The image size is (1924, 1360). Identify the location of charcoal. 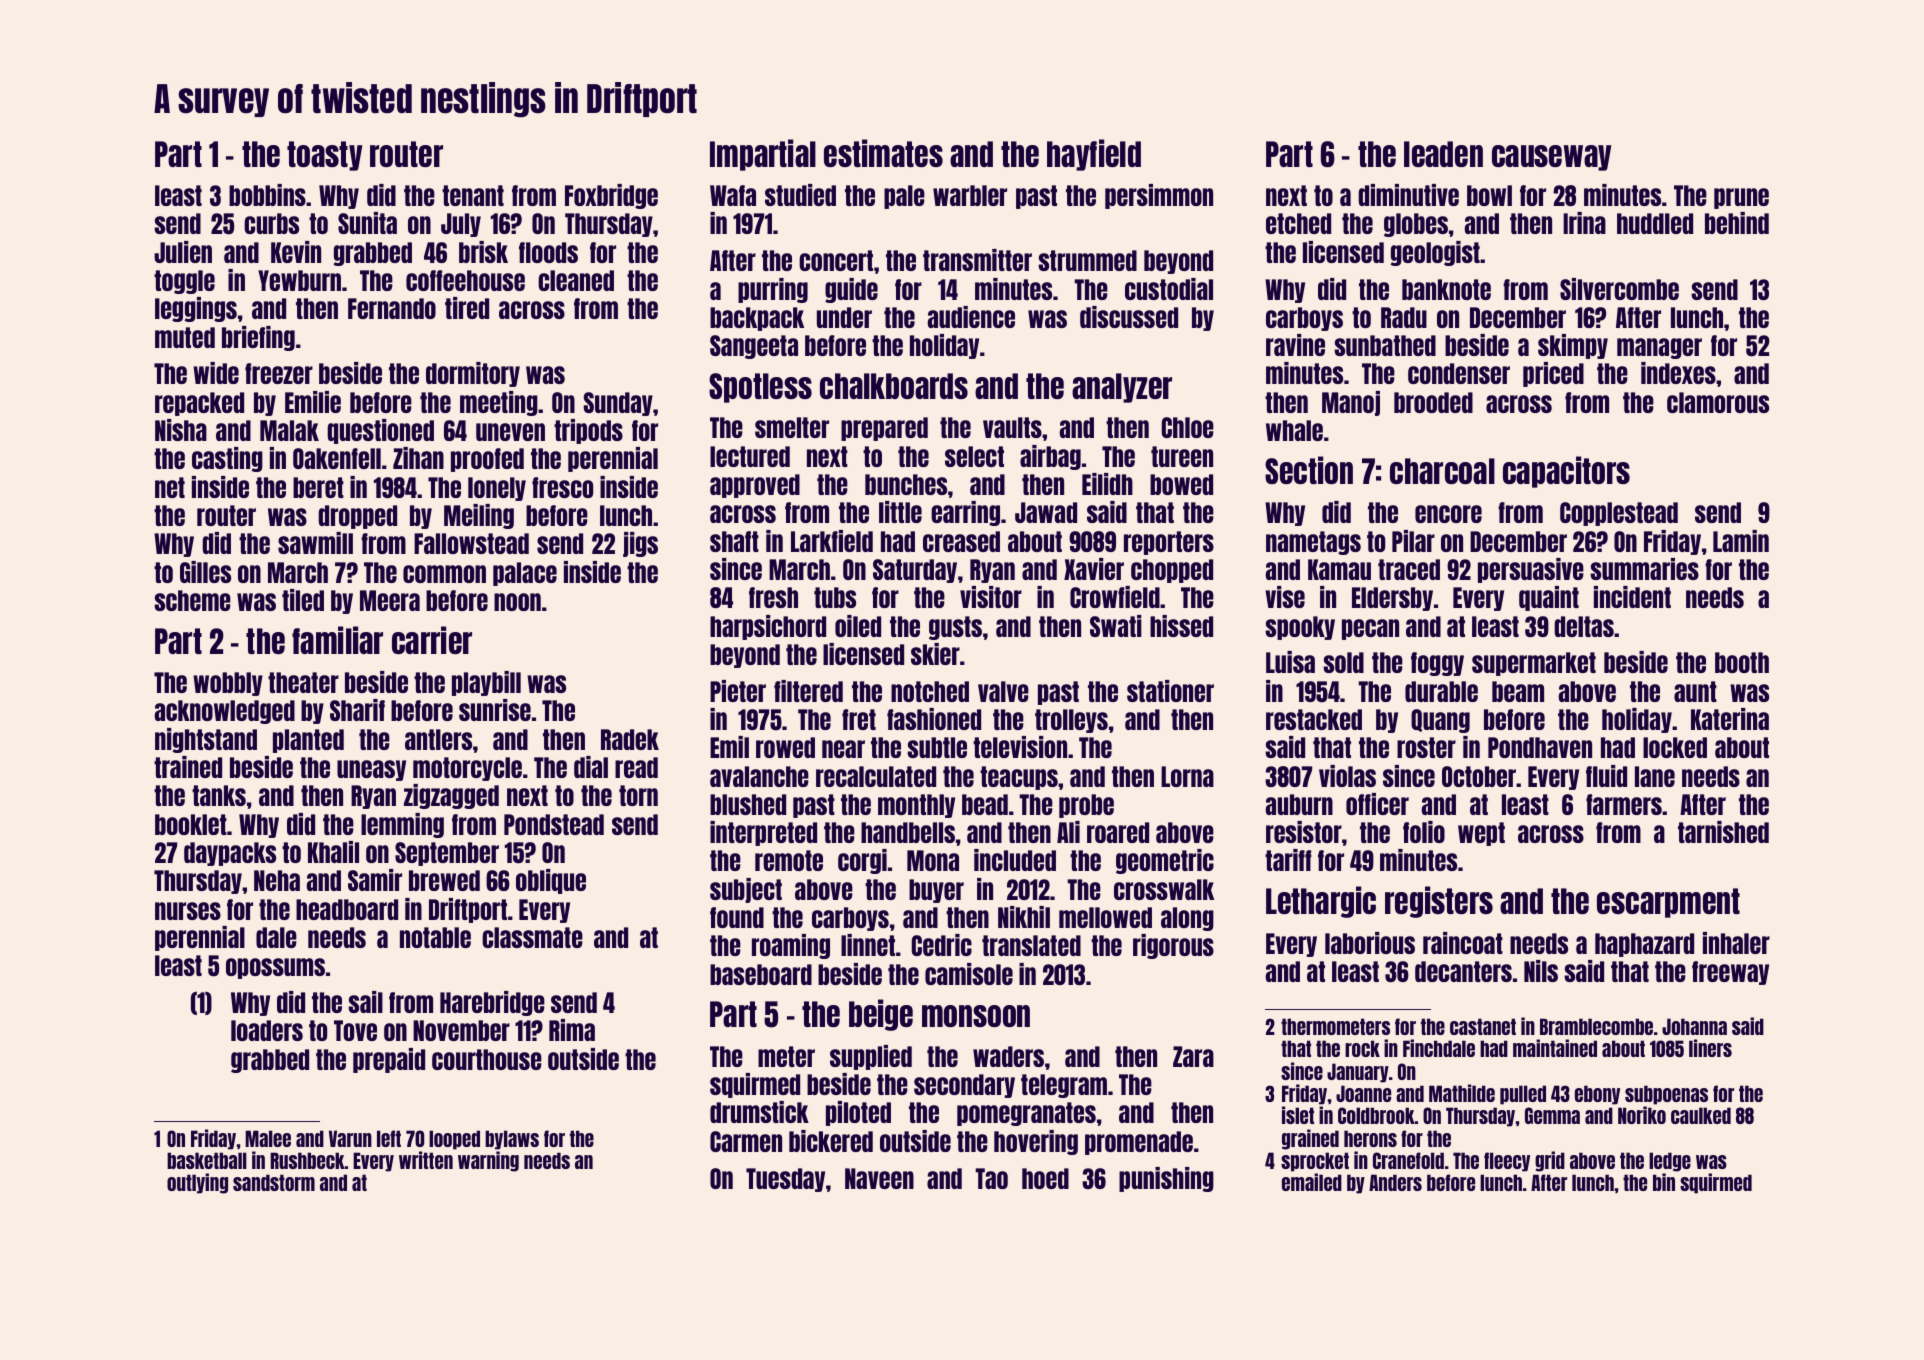
(1442, 471).
